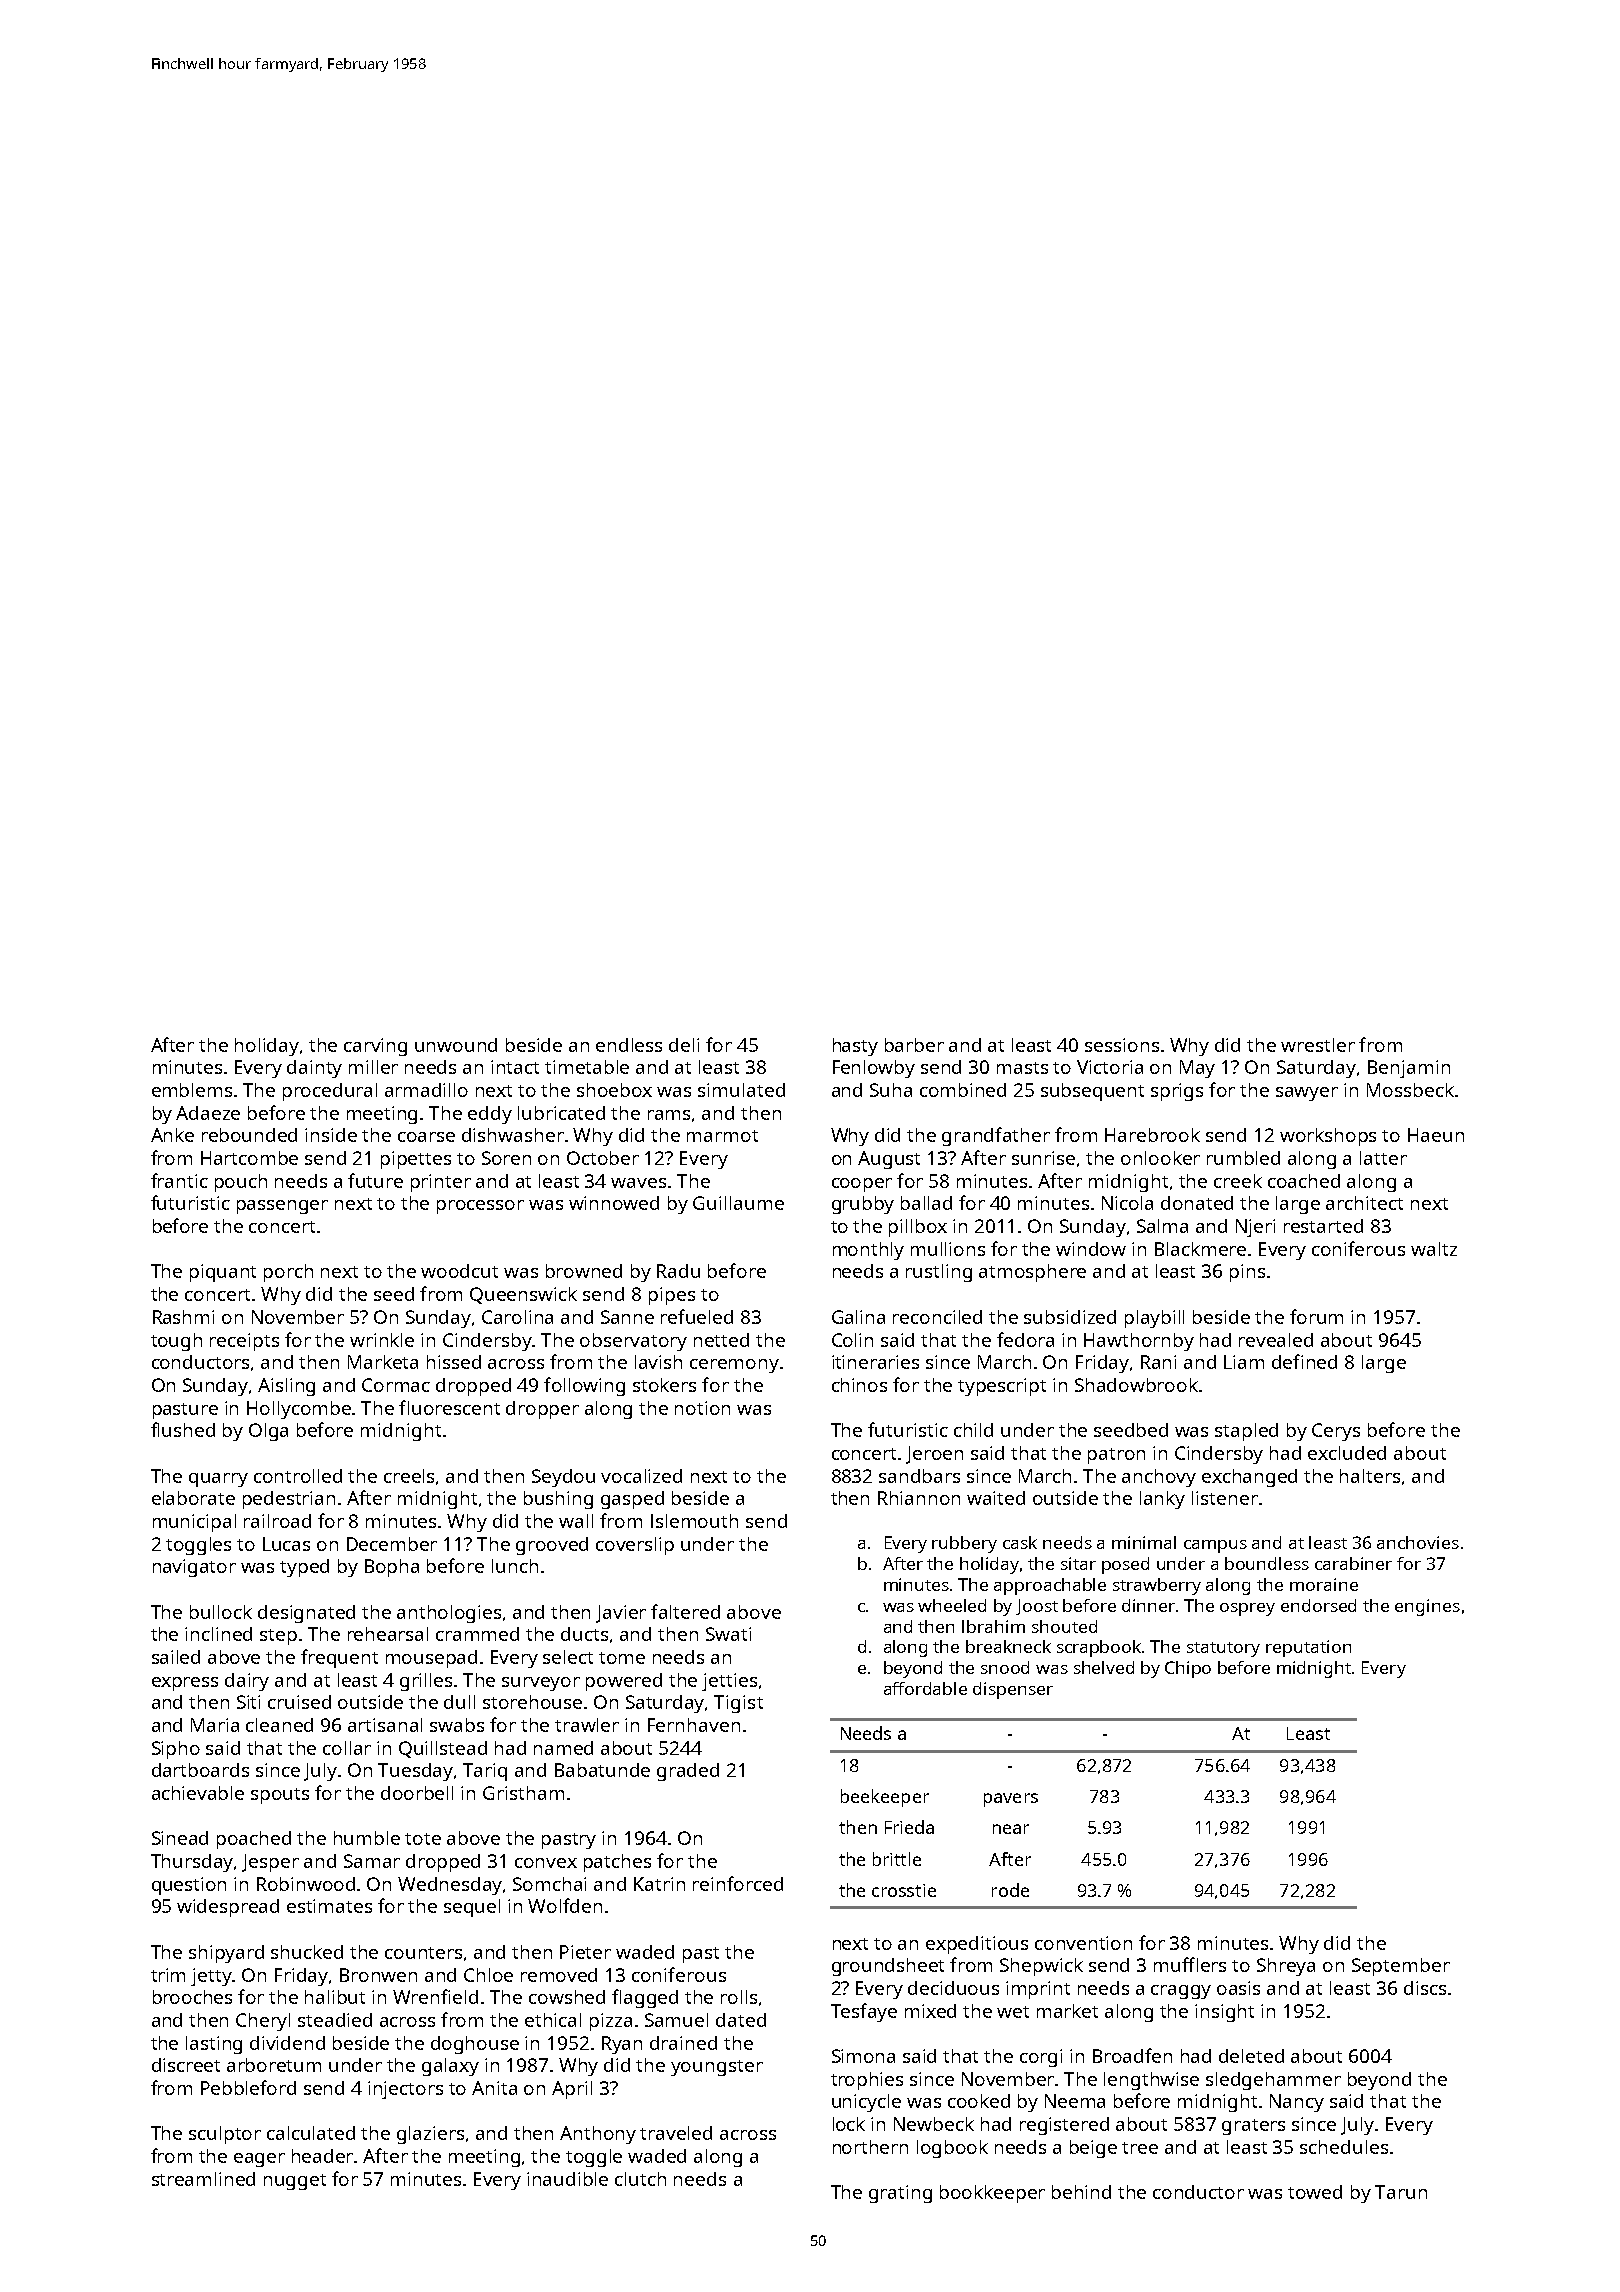 The height and width of the screenshot is (2292, 1620). I want to click on wrestler, so click(1318, 1045).
